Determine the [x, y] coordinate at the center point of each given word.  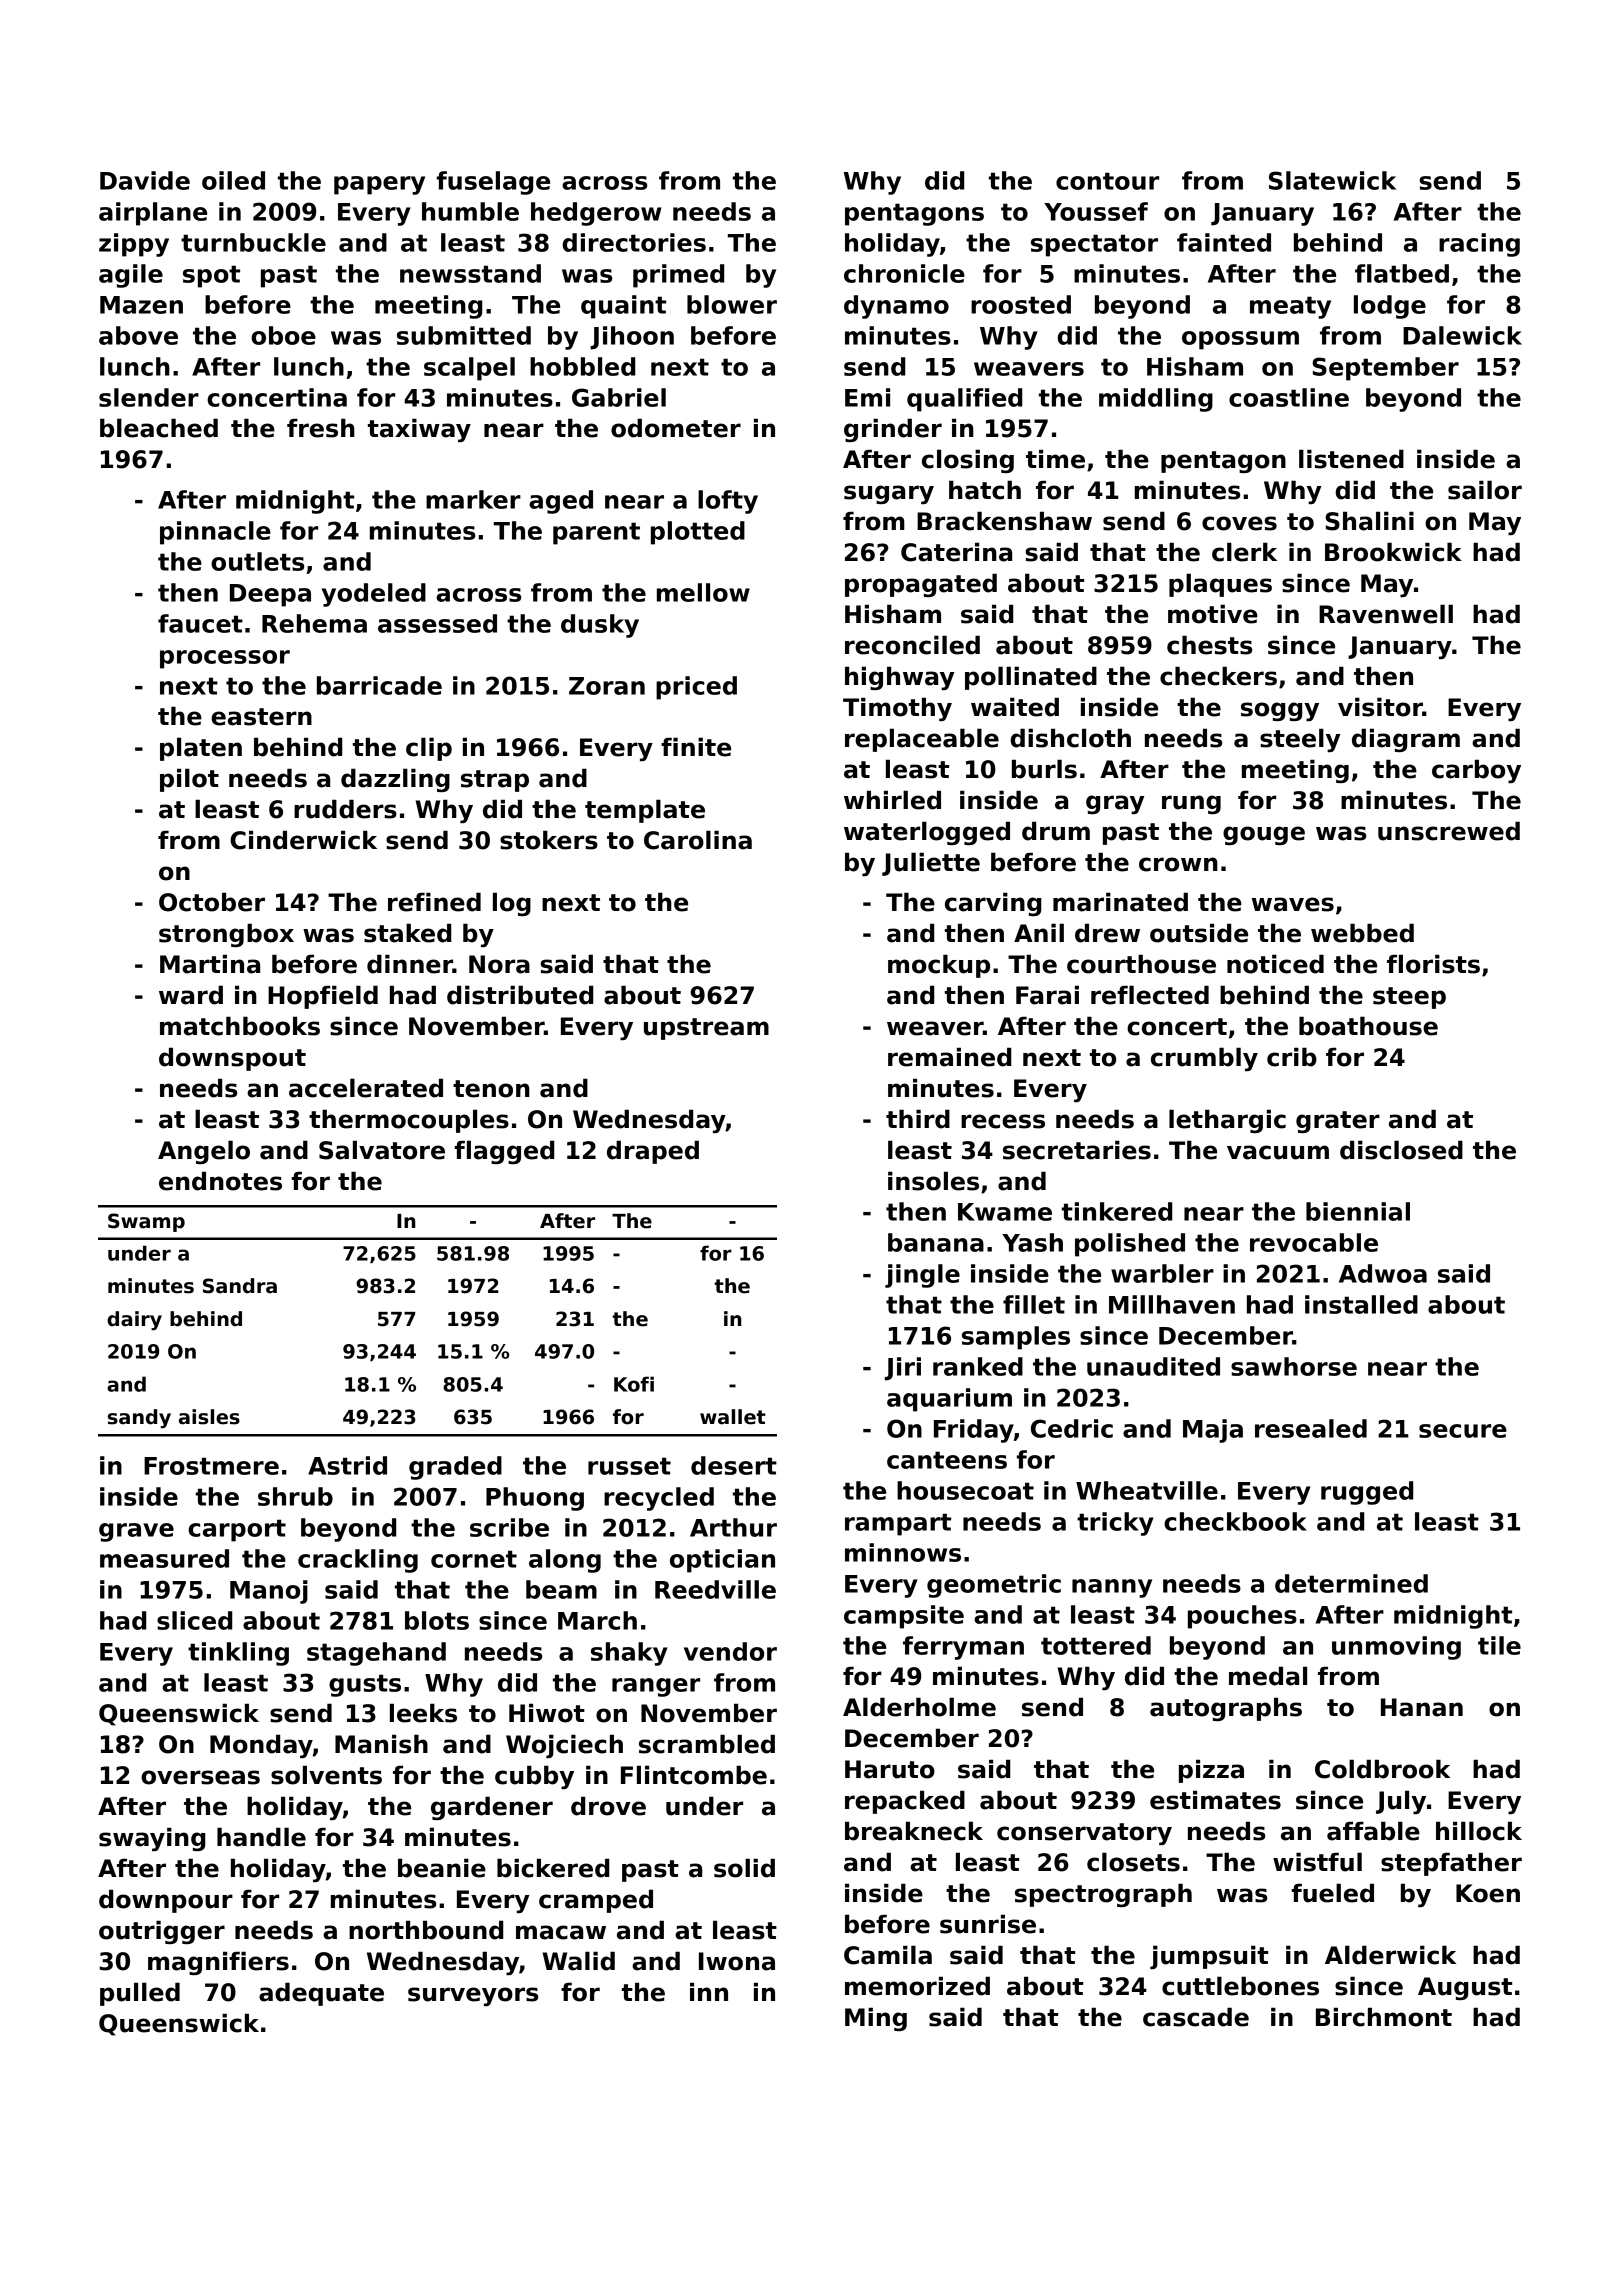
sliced [194, 1620]
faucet [200, 623]
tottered [1096, 1645]
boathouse [1368, 1026]
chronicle [904, 273]
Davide [145, 180]
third [918, 1119]
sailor [1485, 490]
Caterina [956, 552]
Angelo [204, 1152]
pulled [140, 1994]
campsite [904, 1617]
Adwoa [1383, 1273]
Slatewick [1332, 180]
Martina [210, 964]
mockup [939, 966]
